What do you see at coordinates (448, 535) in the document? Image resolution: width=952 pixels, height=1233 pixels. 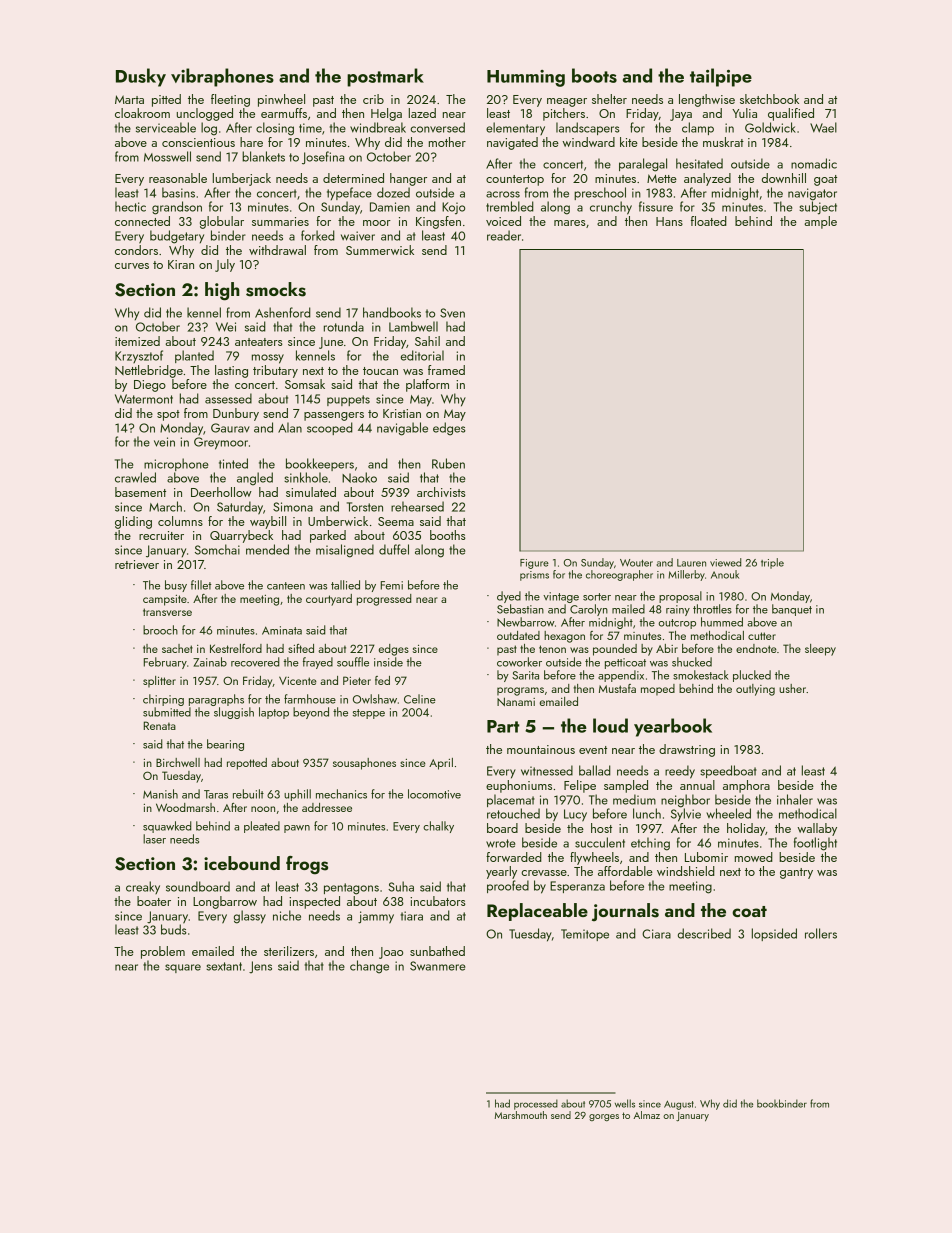 I see `booths` at bounding box center [448, 535].
